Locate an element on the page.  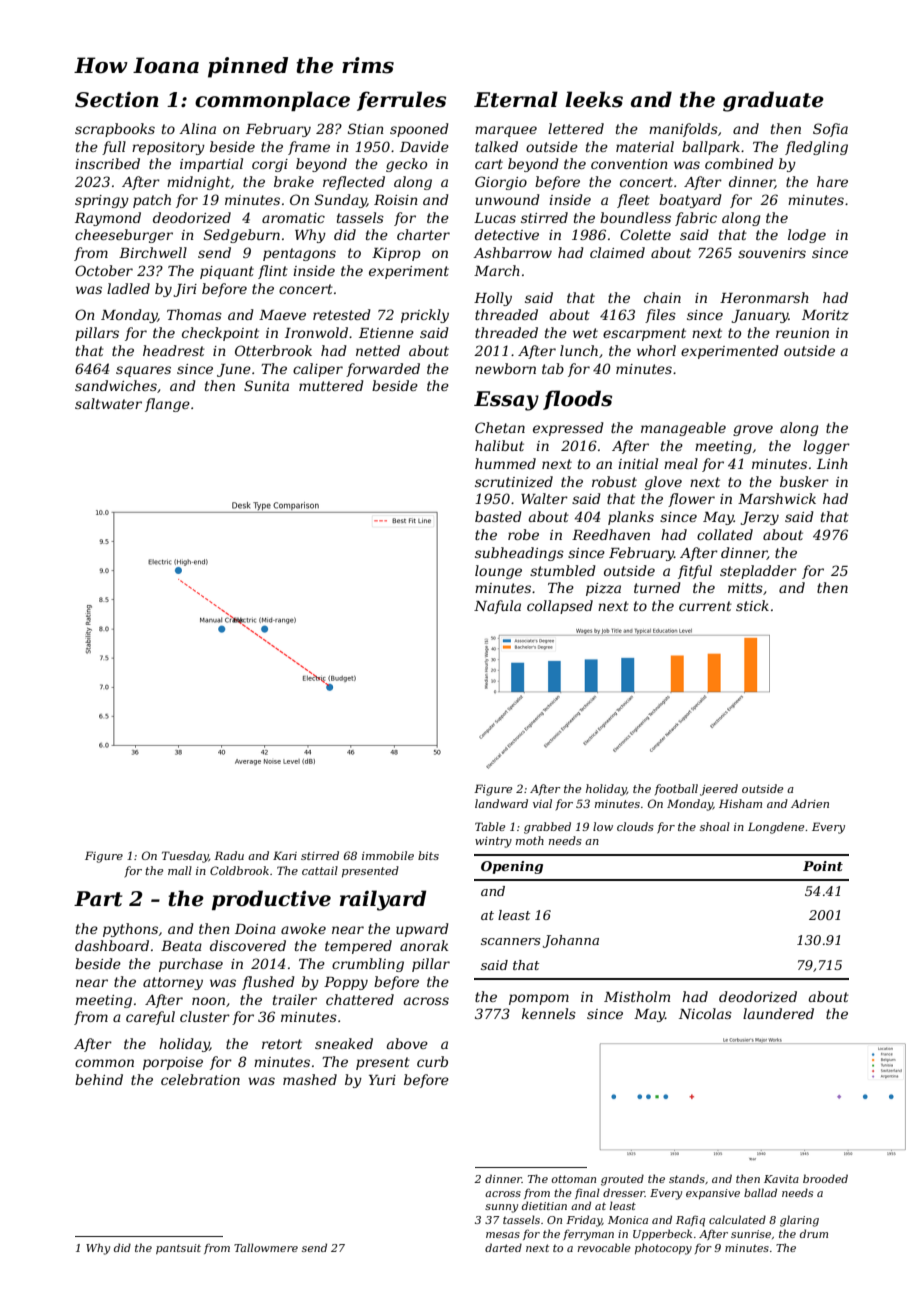
Sofia is located at coordinates (830, 130).
